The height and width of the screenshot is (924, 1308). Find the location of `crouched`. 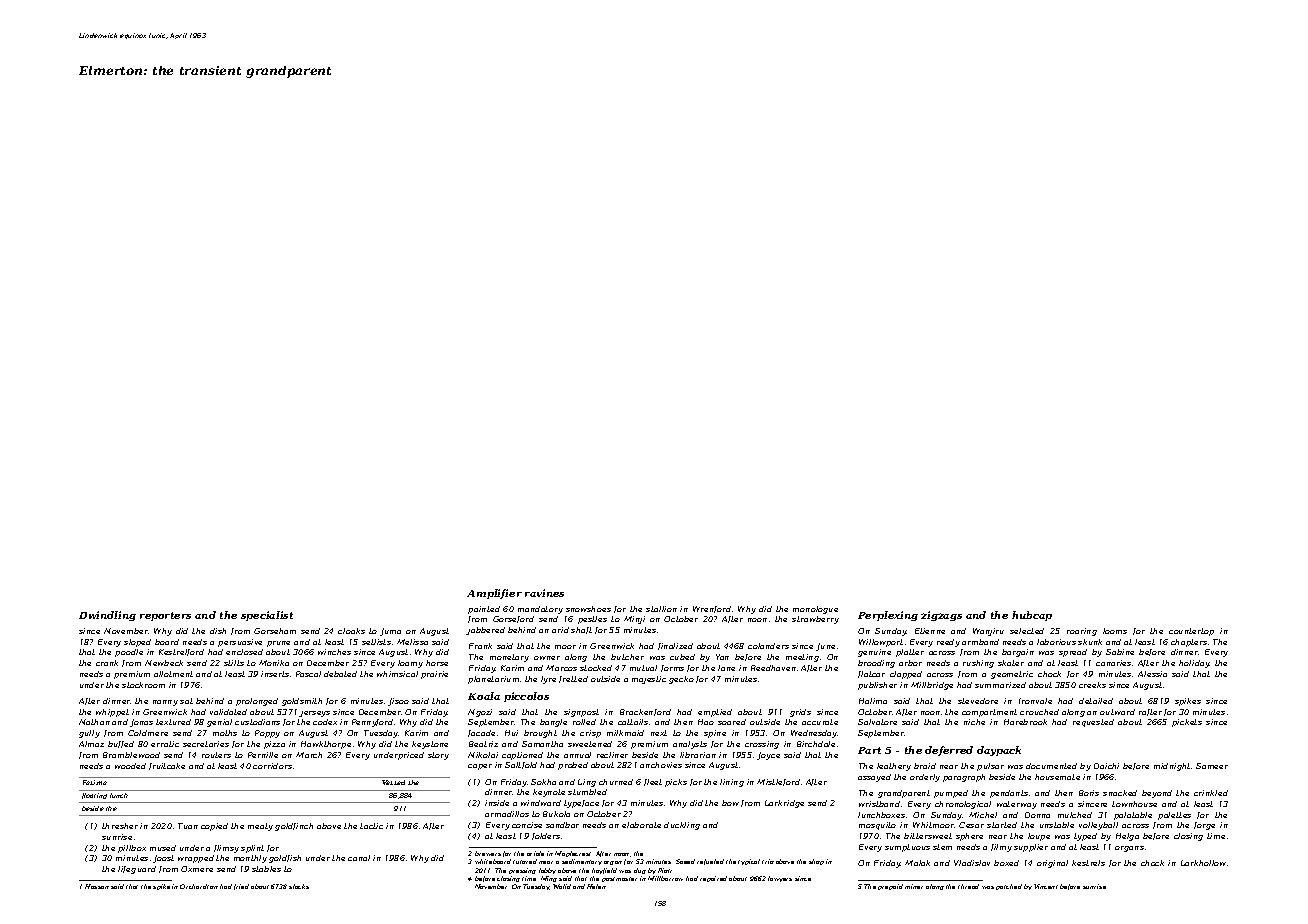

crouched is located at coordinates (1039, 712).
